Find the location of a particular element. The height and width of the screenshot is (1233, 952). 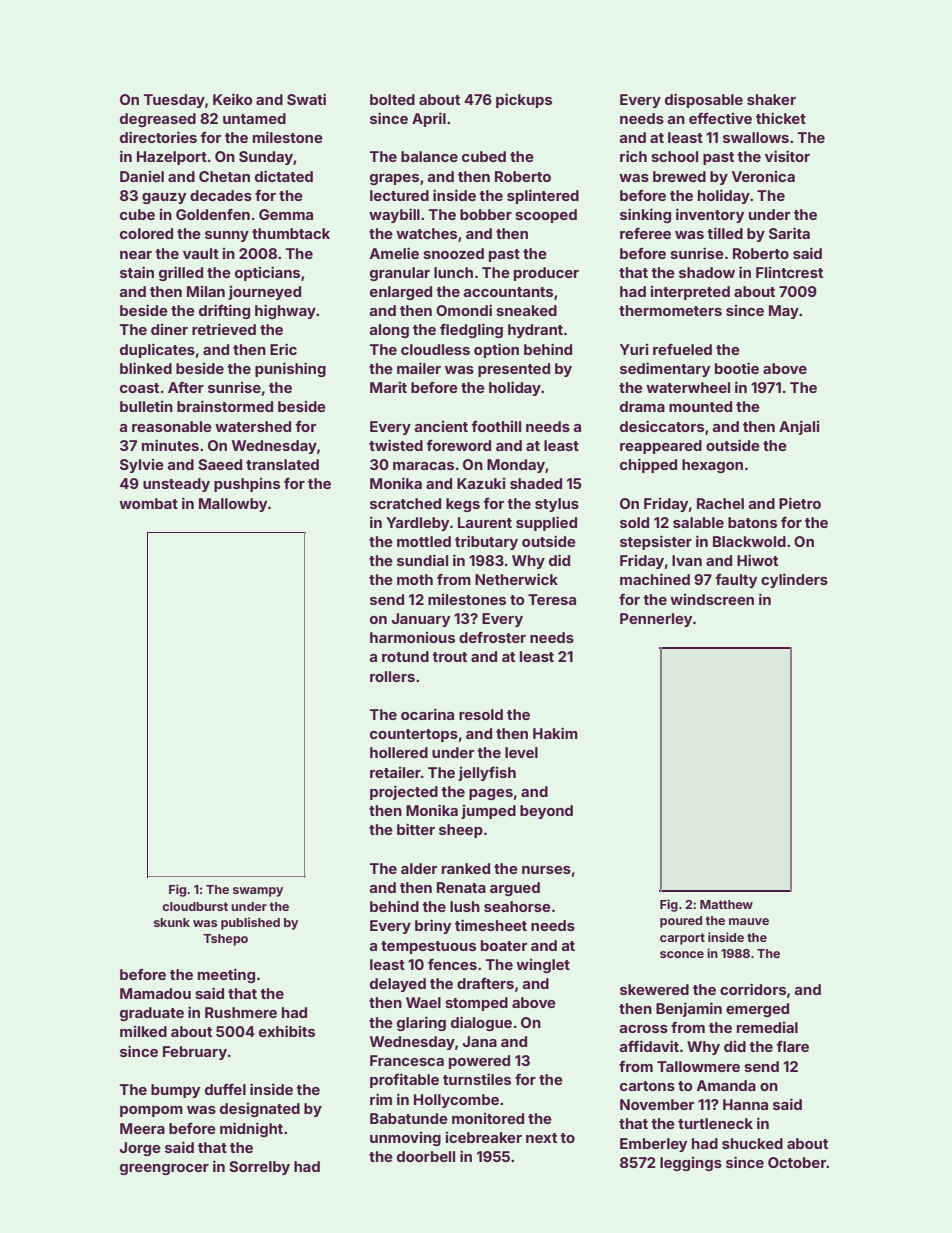

wombat is located at coordinates (148, 503).
